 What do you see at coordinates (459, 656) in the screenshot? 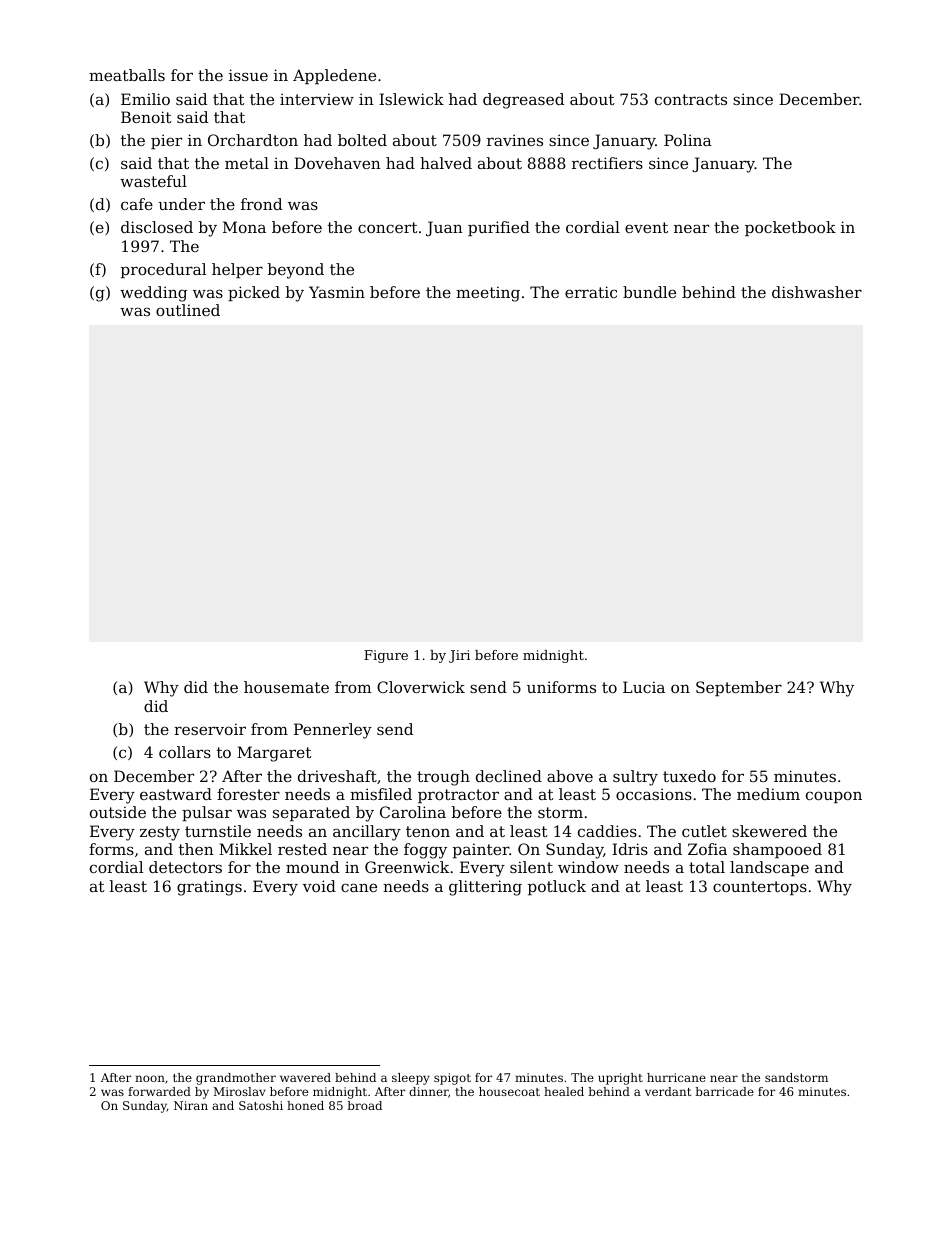
I see `Jiri` at bounding box center [459, 656].
